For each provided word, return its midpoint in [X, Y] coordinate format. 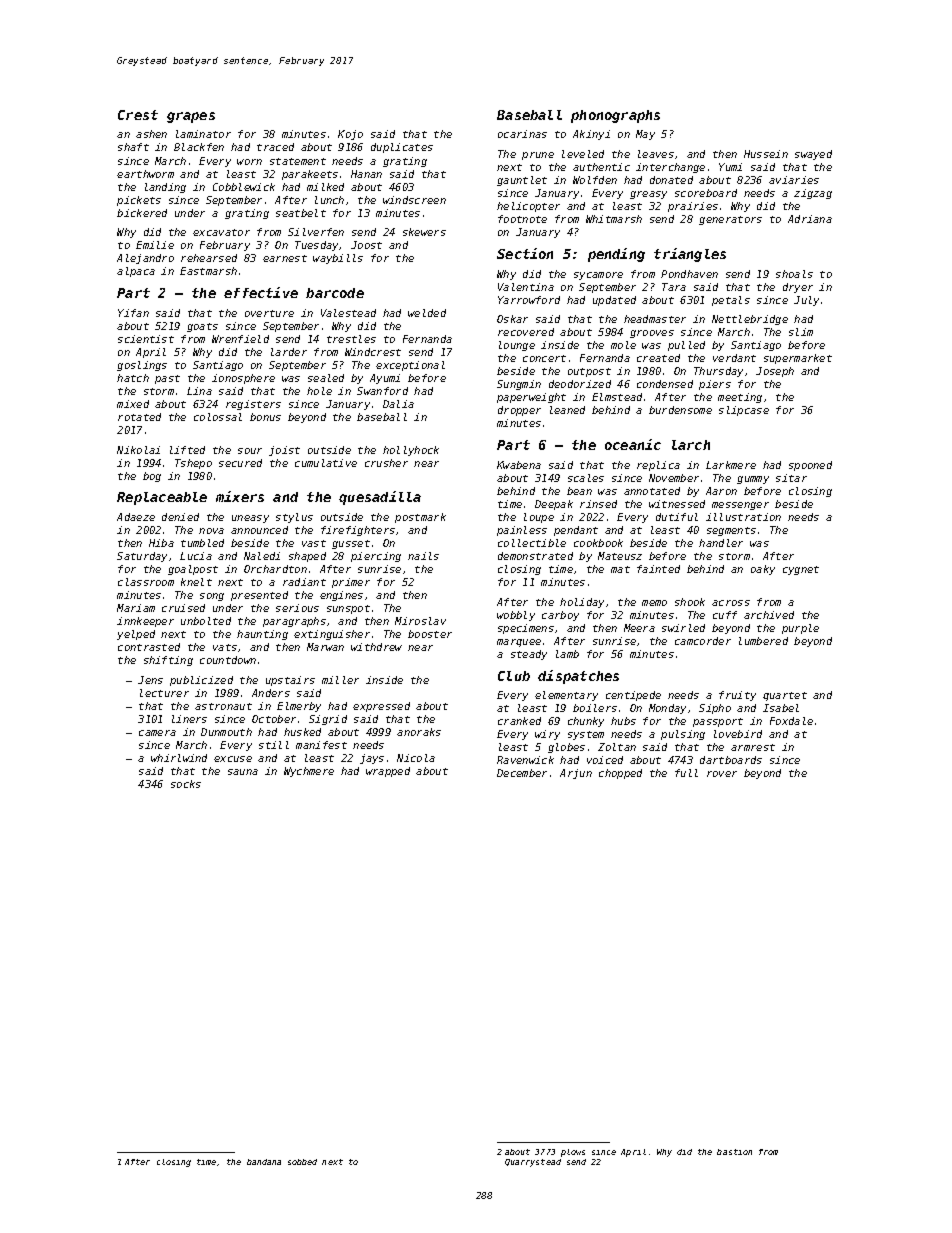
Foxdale [791, 721]
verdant [734, 358]
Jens [150, 680]
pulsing [683, 735]
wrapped [388, 772]
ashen [151, 134]
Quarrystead [533, 1163]
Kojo [350, 135]
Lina [199, 391]
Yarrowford [529, 300]
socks [186, 784]
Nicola [416, 758]
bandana [264, 1162]
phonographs [615, 116]
